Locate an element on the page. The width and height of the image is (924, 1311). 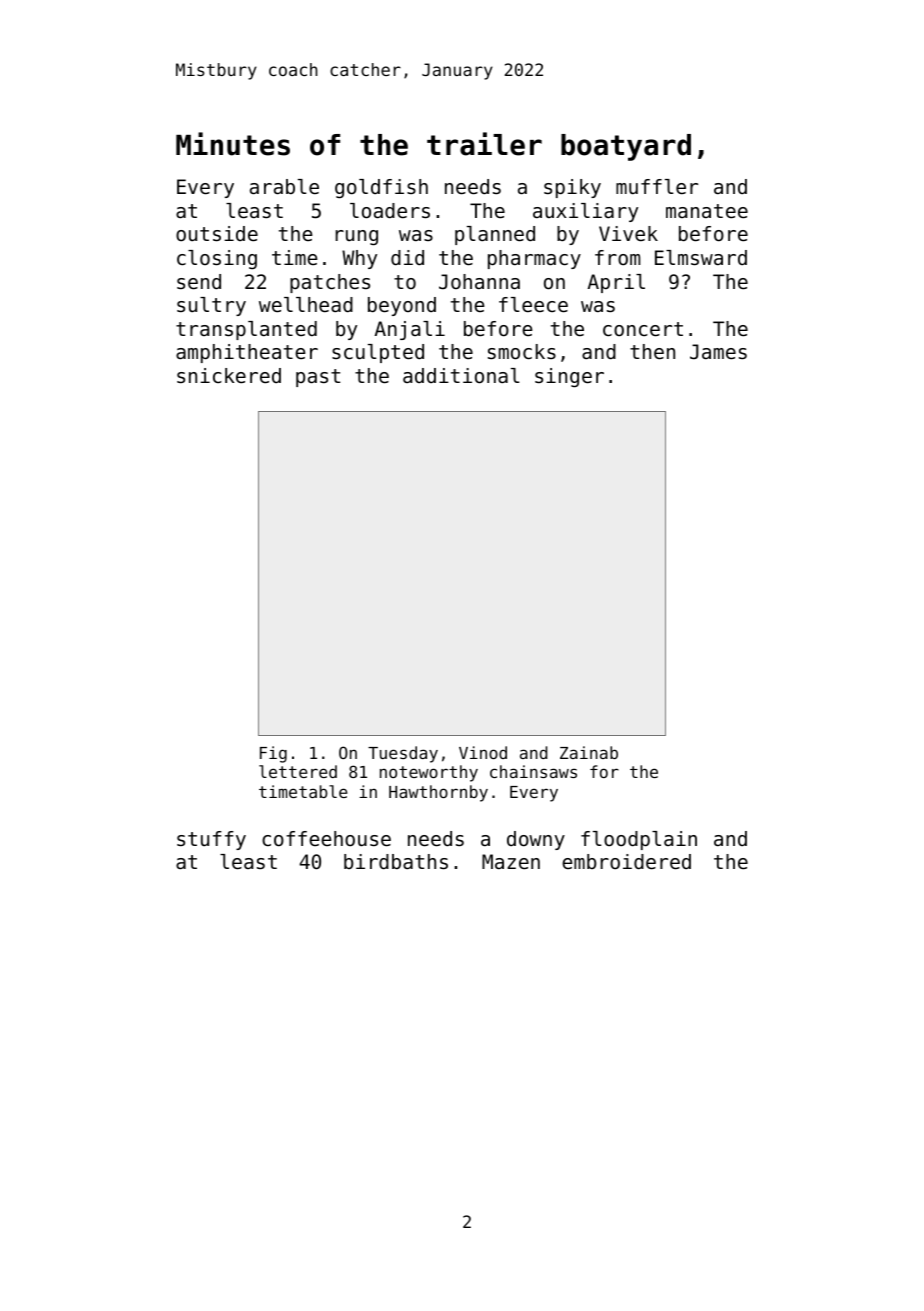
April is located at coordinates (616, 283).
